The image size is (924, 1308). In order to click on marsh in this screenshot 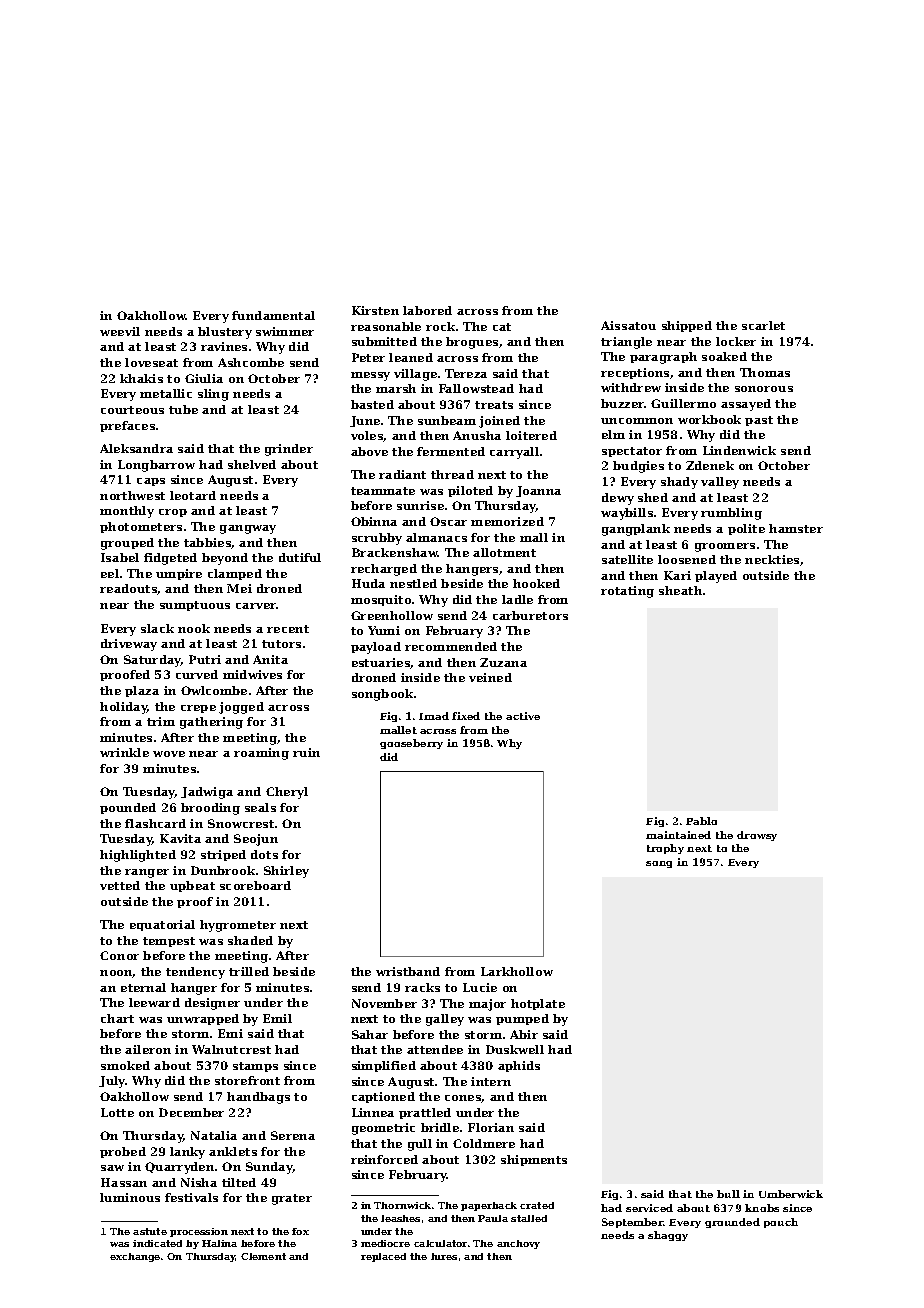, I will do `click(396, 388)`.
